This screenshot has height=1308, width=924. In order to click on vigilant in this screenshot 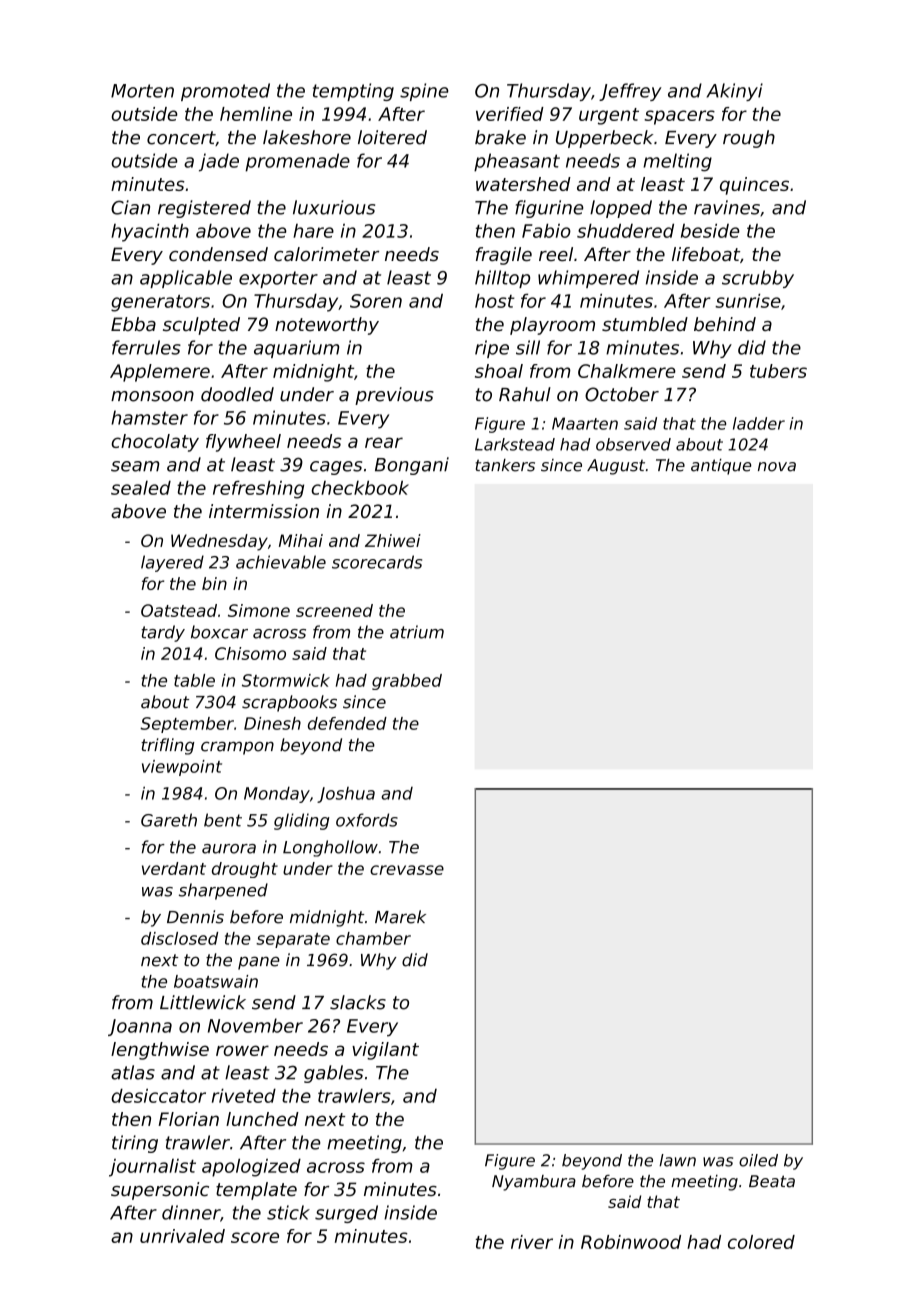, I will do `click(385, 1051)`.
